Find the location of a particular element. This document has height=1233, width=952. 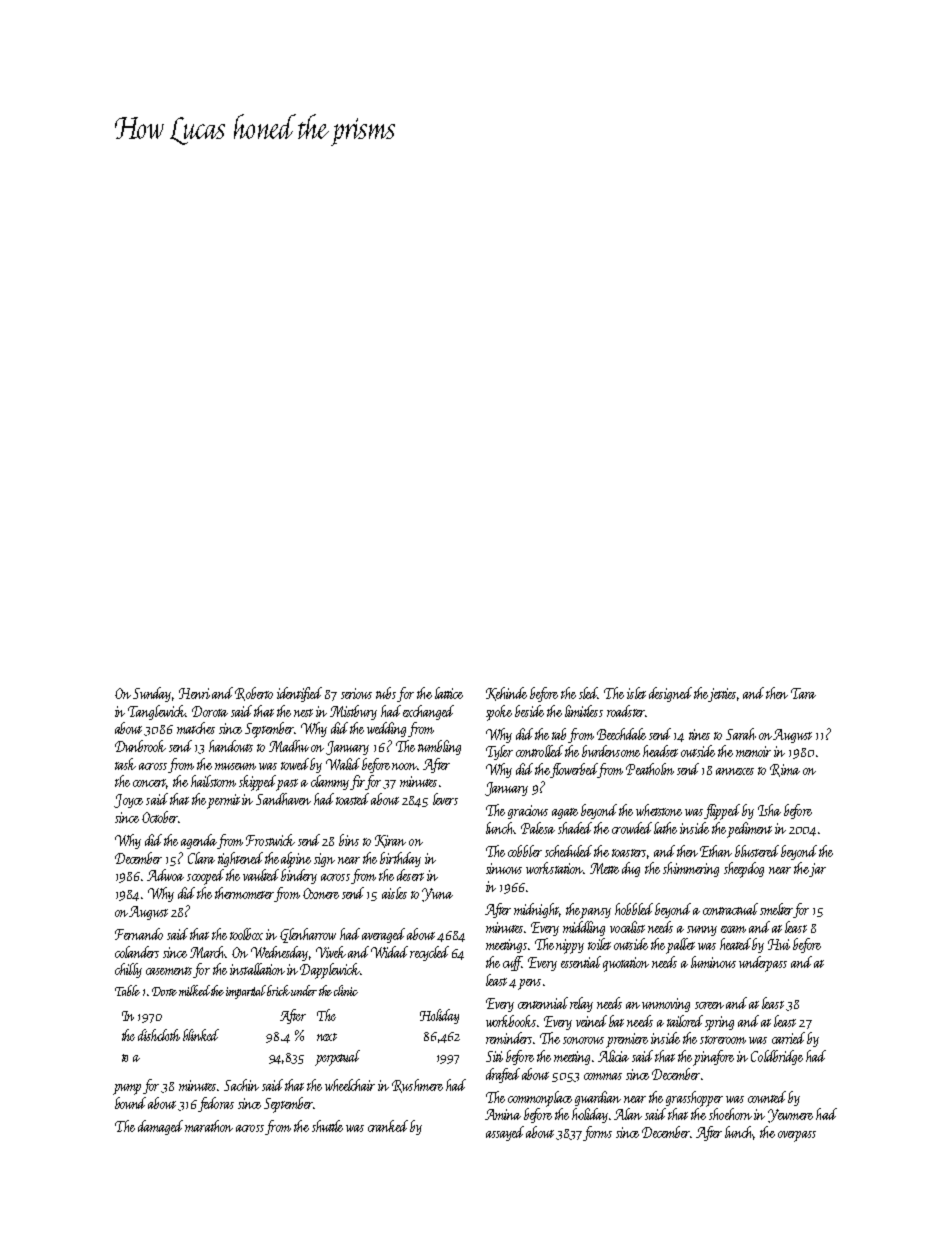

reminders is located at coordinates (509, 1038).
